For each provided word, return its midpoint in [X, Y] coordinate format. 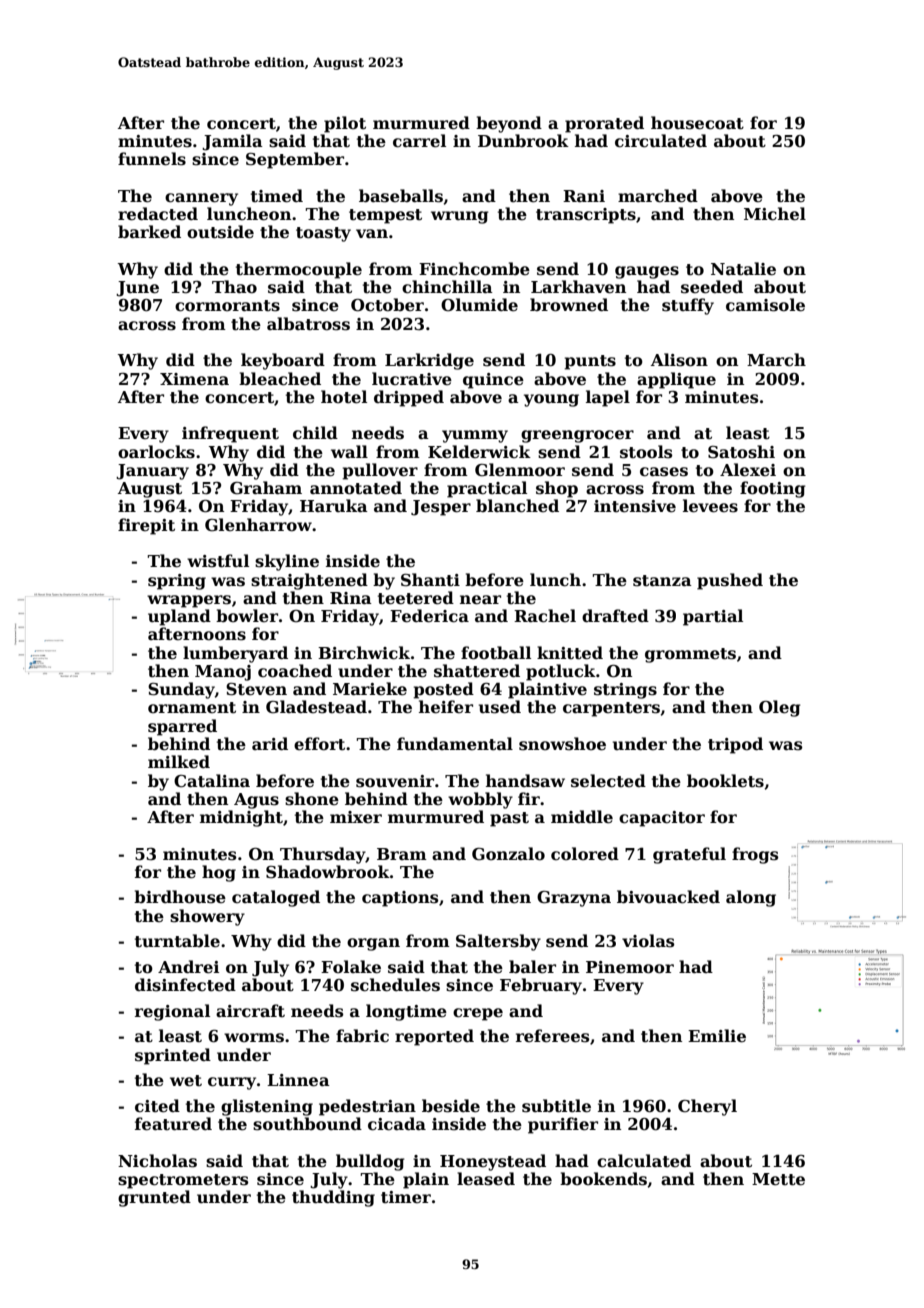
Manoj [223, 673]
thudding [333, 1198]
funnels [152, 159]
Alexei [748, 470]
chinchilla [447, 287]
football [496, 653]
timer [406, 1197]
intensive [635, 506]
